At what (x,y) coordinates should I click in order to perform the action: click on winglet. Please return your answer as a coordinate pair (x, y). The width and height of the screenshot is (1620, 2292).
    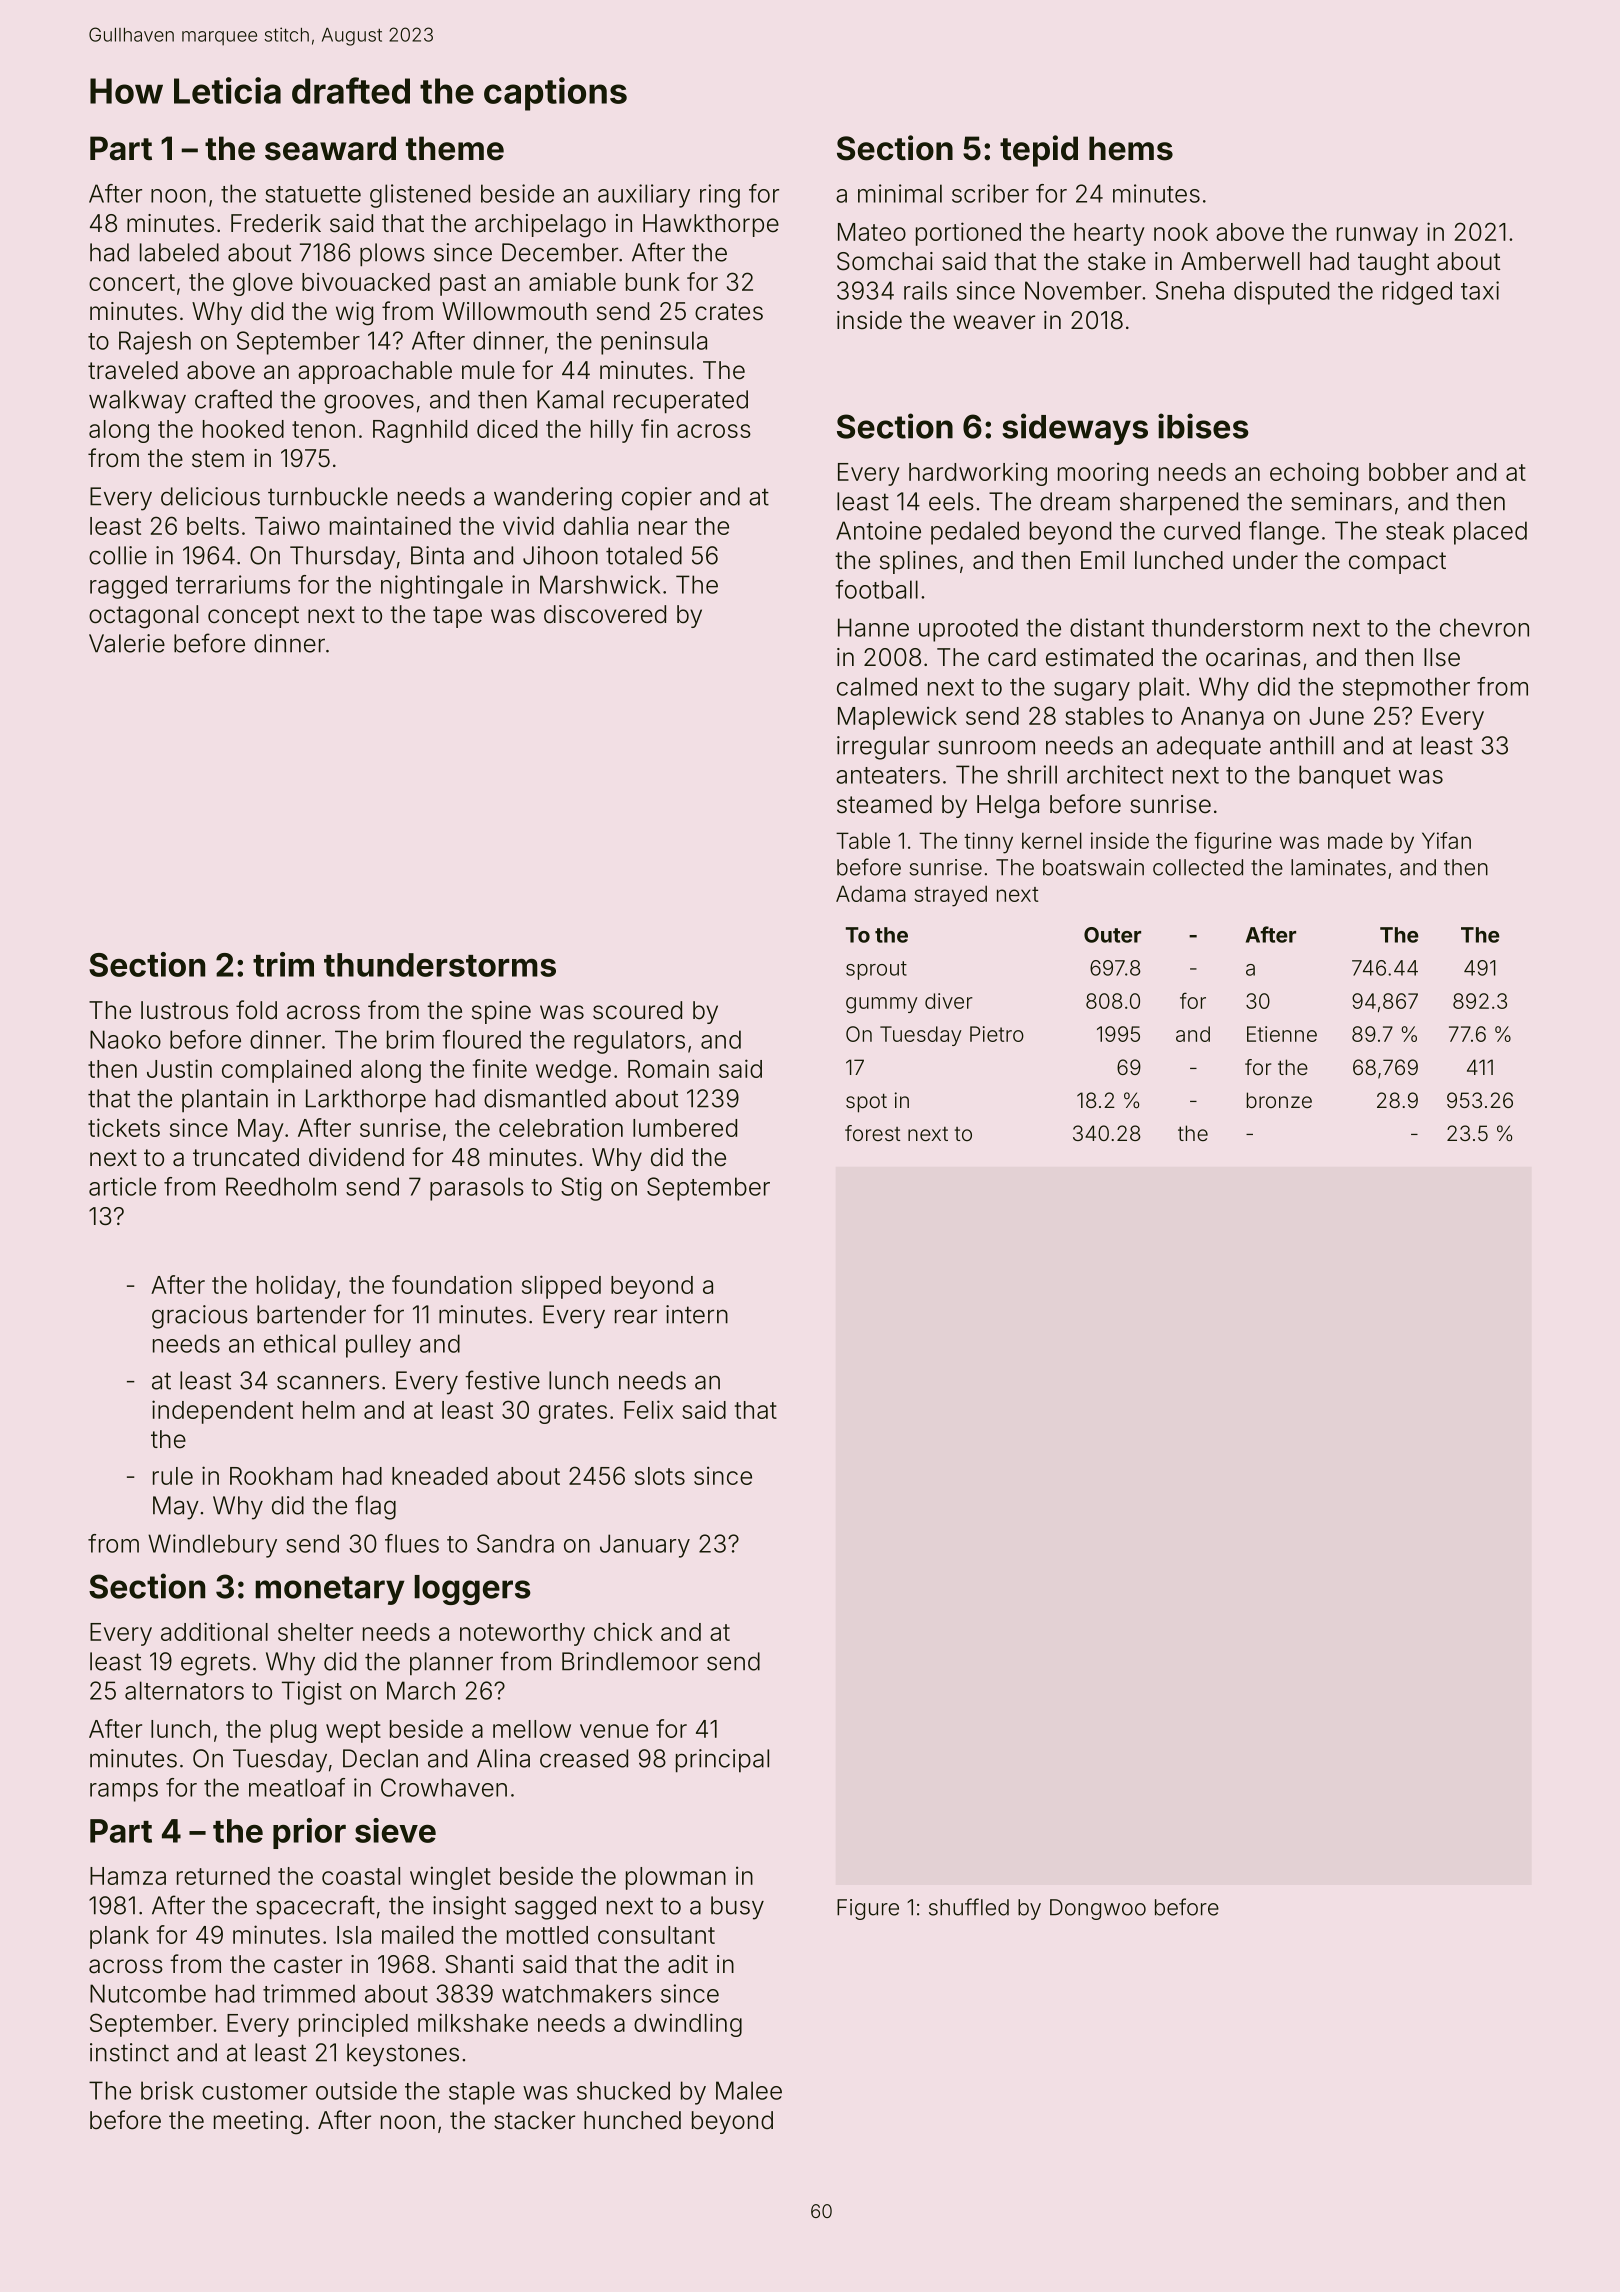
    Looking at the image, I should click on (450, 1878).
